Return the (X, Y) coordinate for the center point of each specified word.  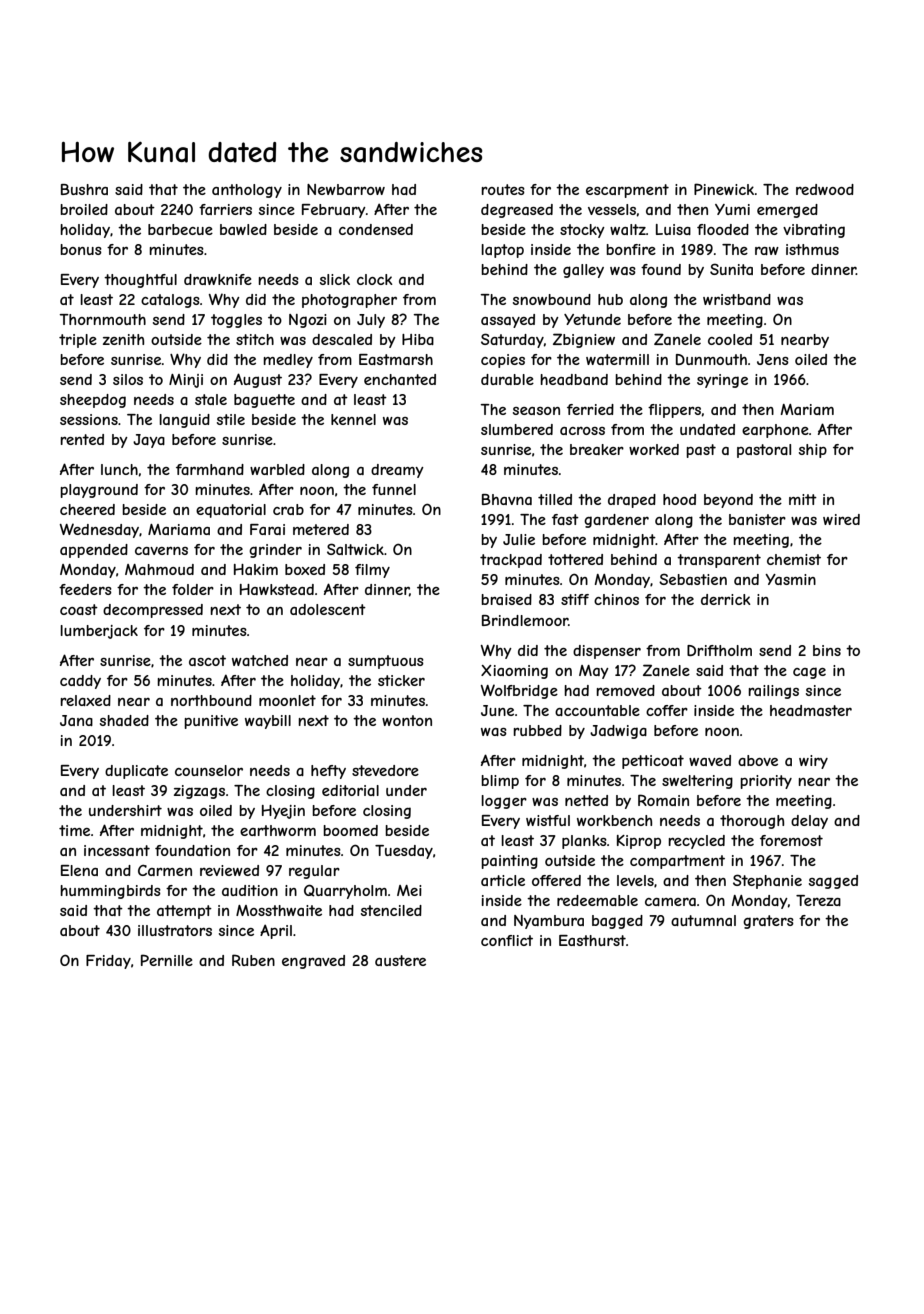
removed (625, 690)
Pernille (167, 960)
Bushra (84, 189)
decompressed (153, 611)
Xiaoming (514, 672)
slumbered (517, 429)
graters (768, 922)
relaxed (85, 700)
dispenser (607, 652)
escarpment (627, 191)
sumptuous (386, 662)
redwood (825, 189)
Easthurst (592, 940)
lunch (119, 469)
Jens (773, 359)
